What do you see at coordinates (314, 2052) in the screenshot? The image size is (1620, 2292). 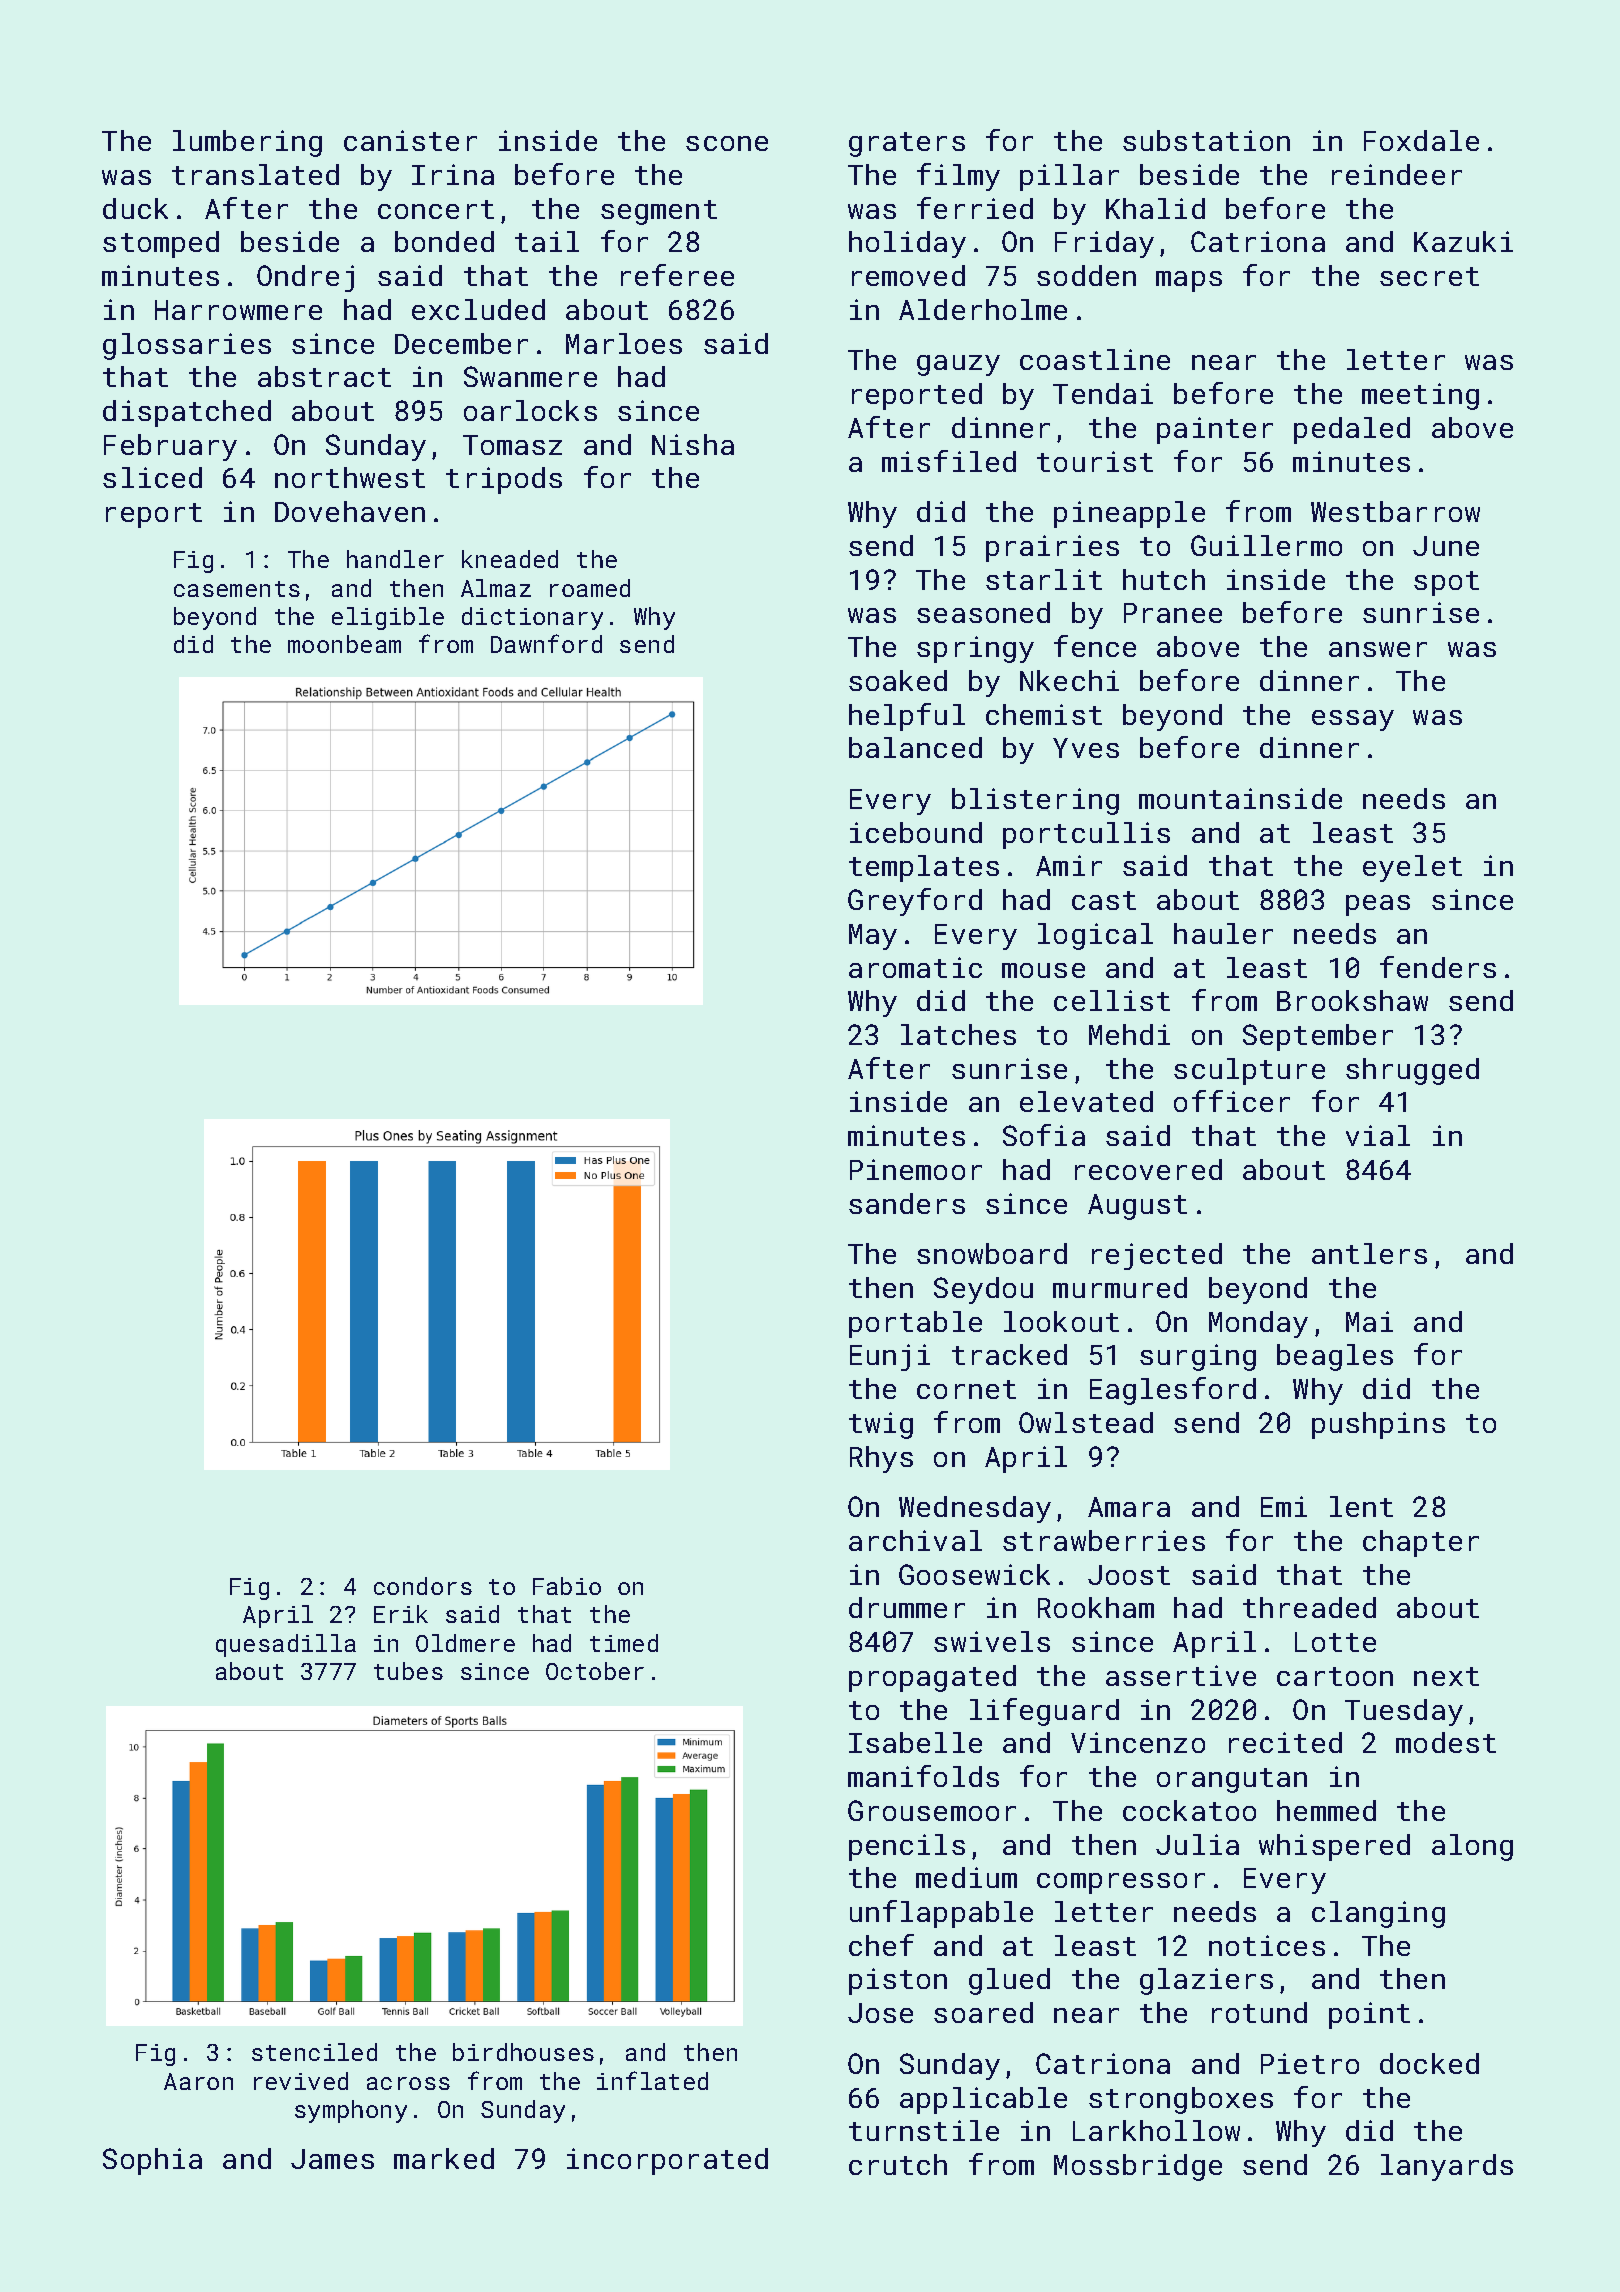 I see `stenciled` at bounding box center [314, 2052].
